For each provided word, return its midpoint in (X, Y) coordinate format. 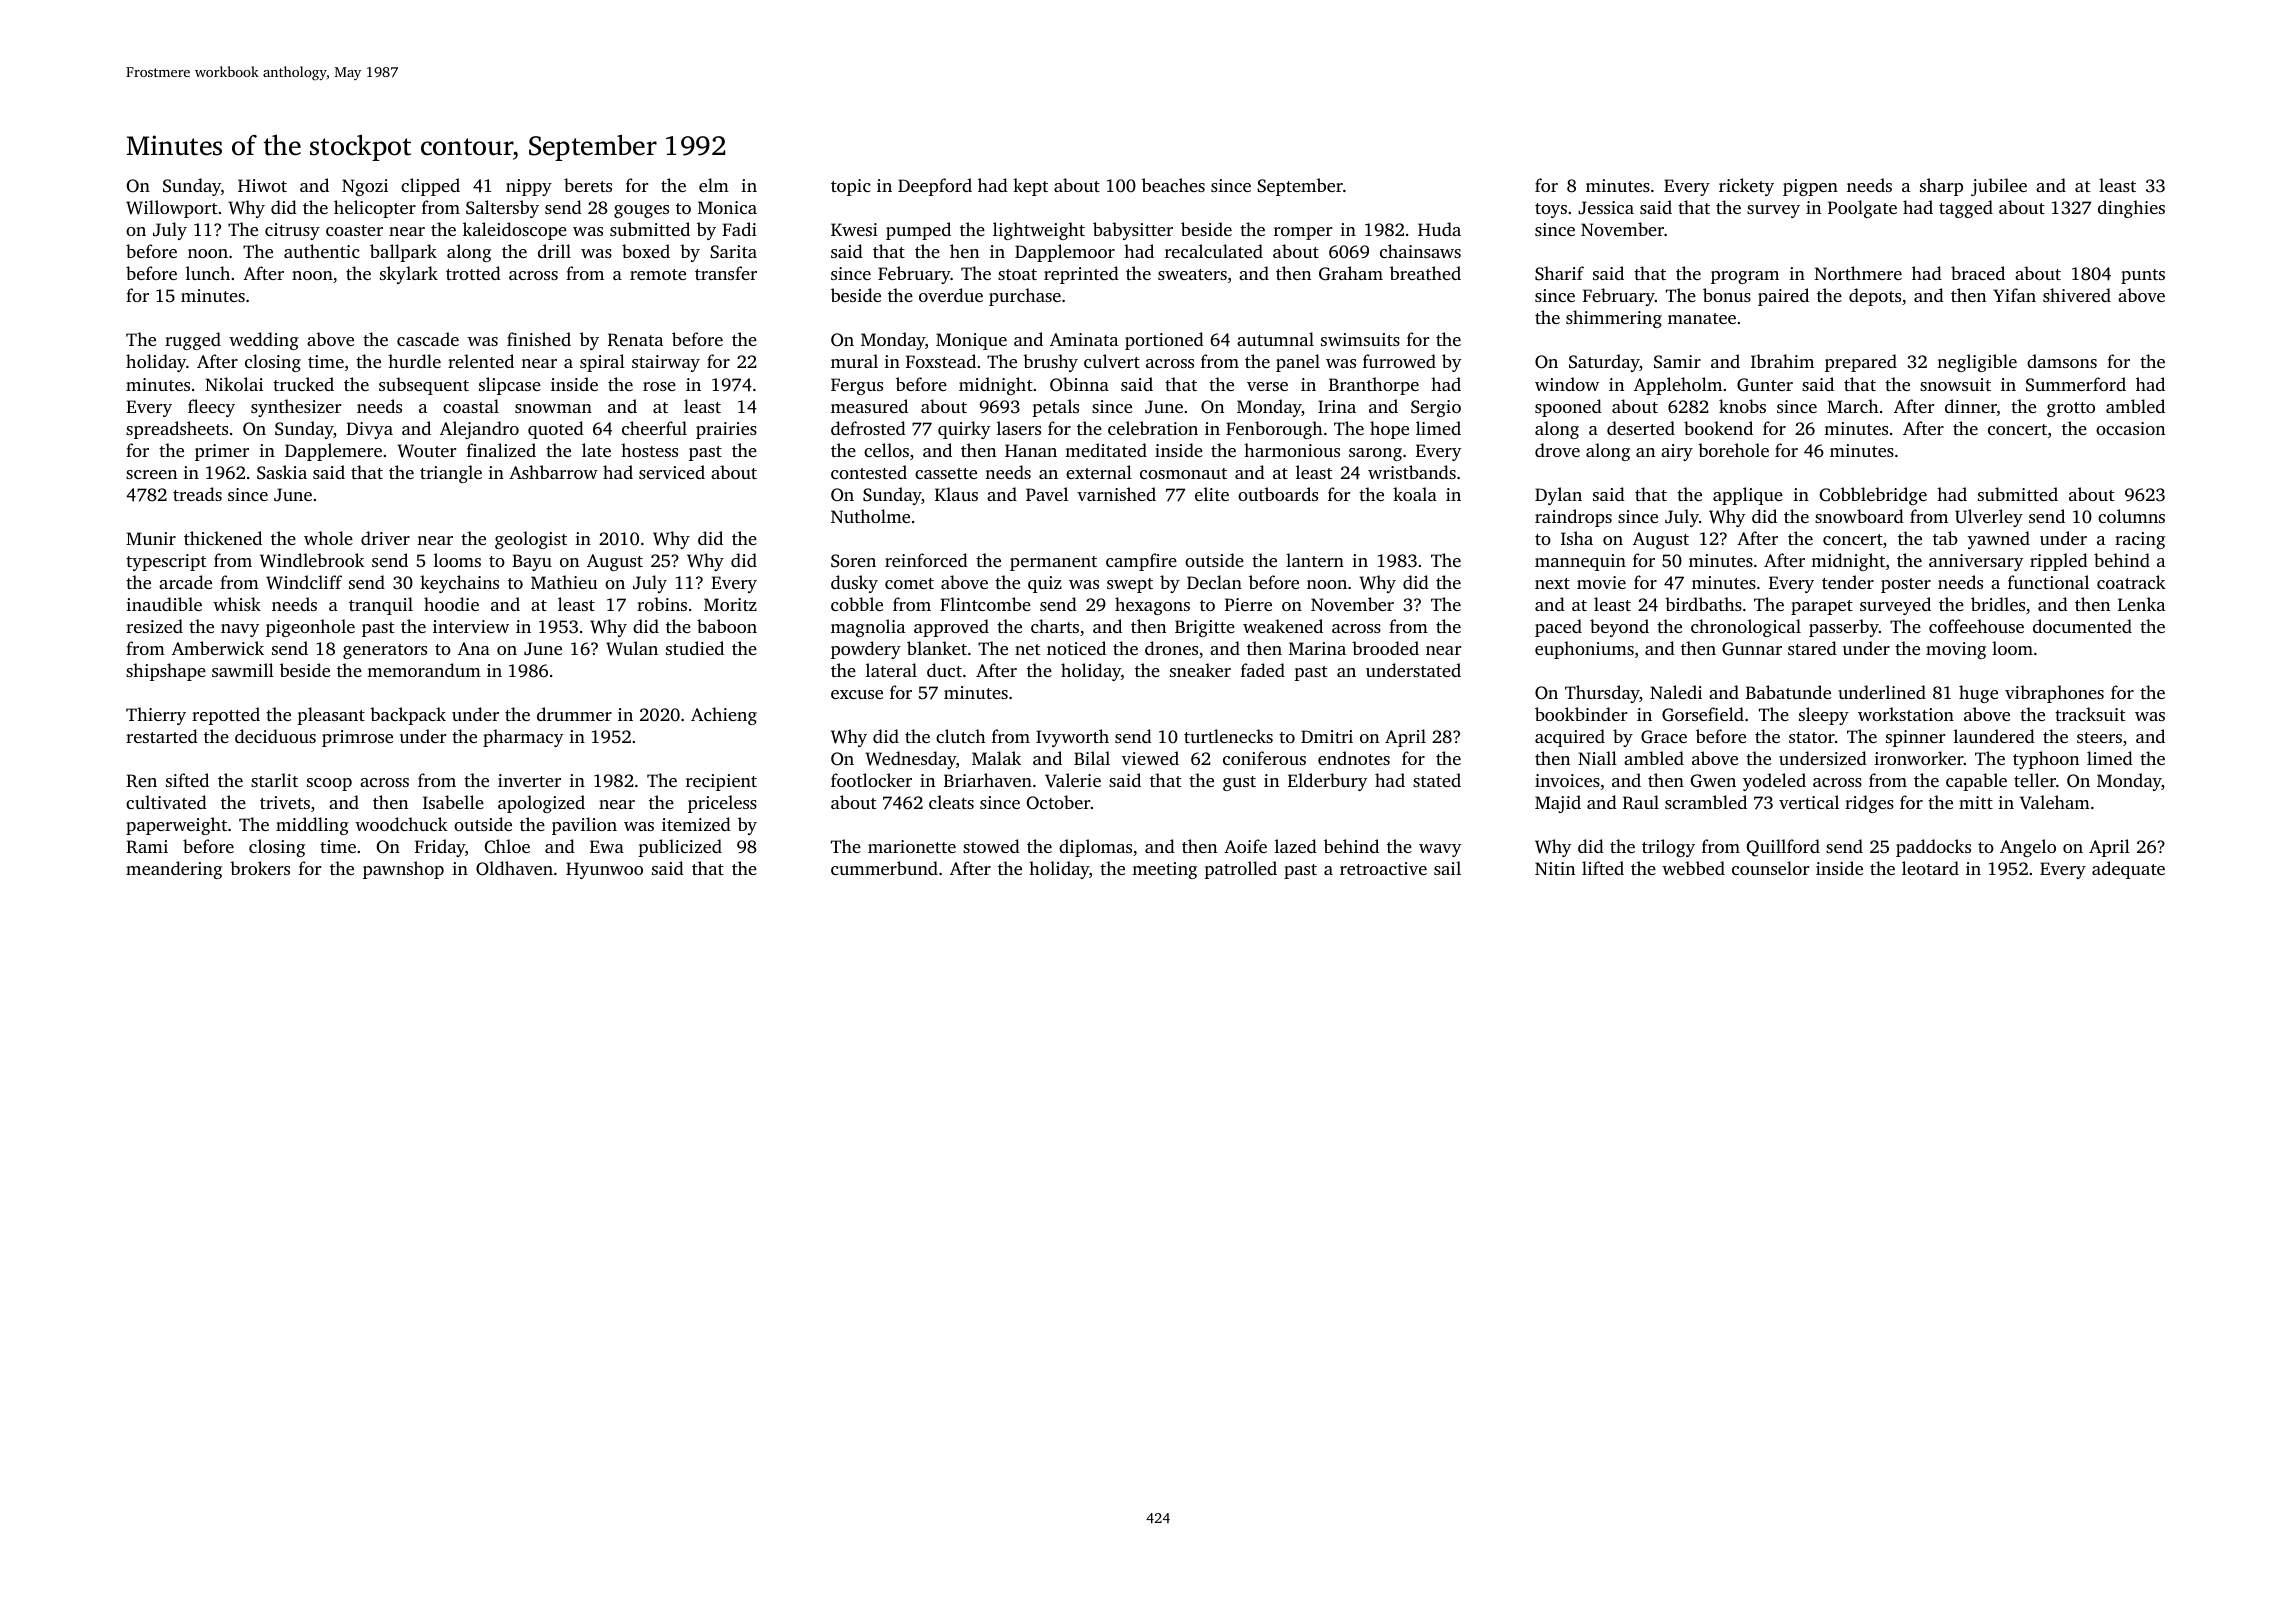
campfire (1141, 562)
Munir (151, 538)
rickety (1746, 187)
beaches (1173, 185)
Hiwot (262, 185)
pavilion (584, 826)
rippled (2059, 562)
